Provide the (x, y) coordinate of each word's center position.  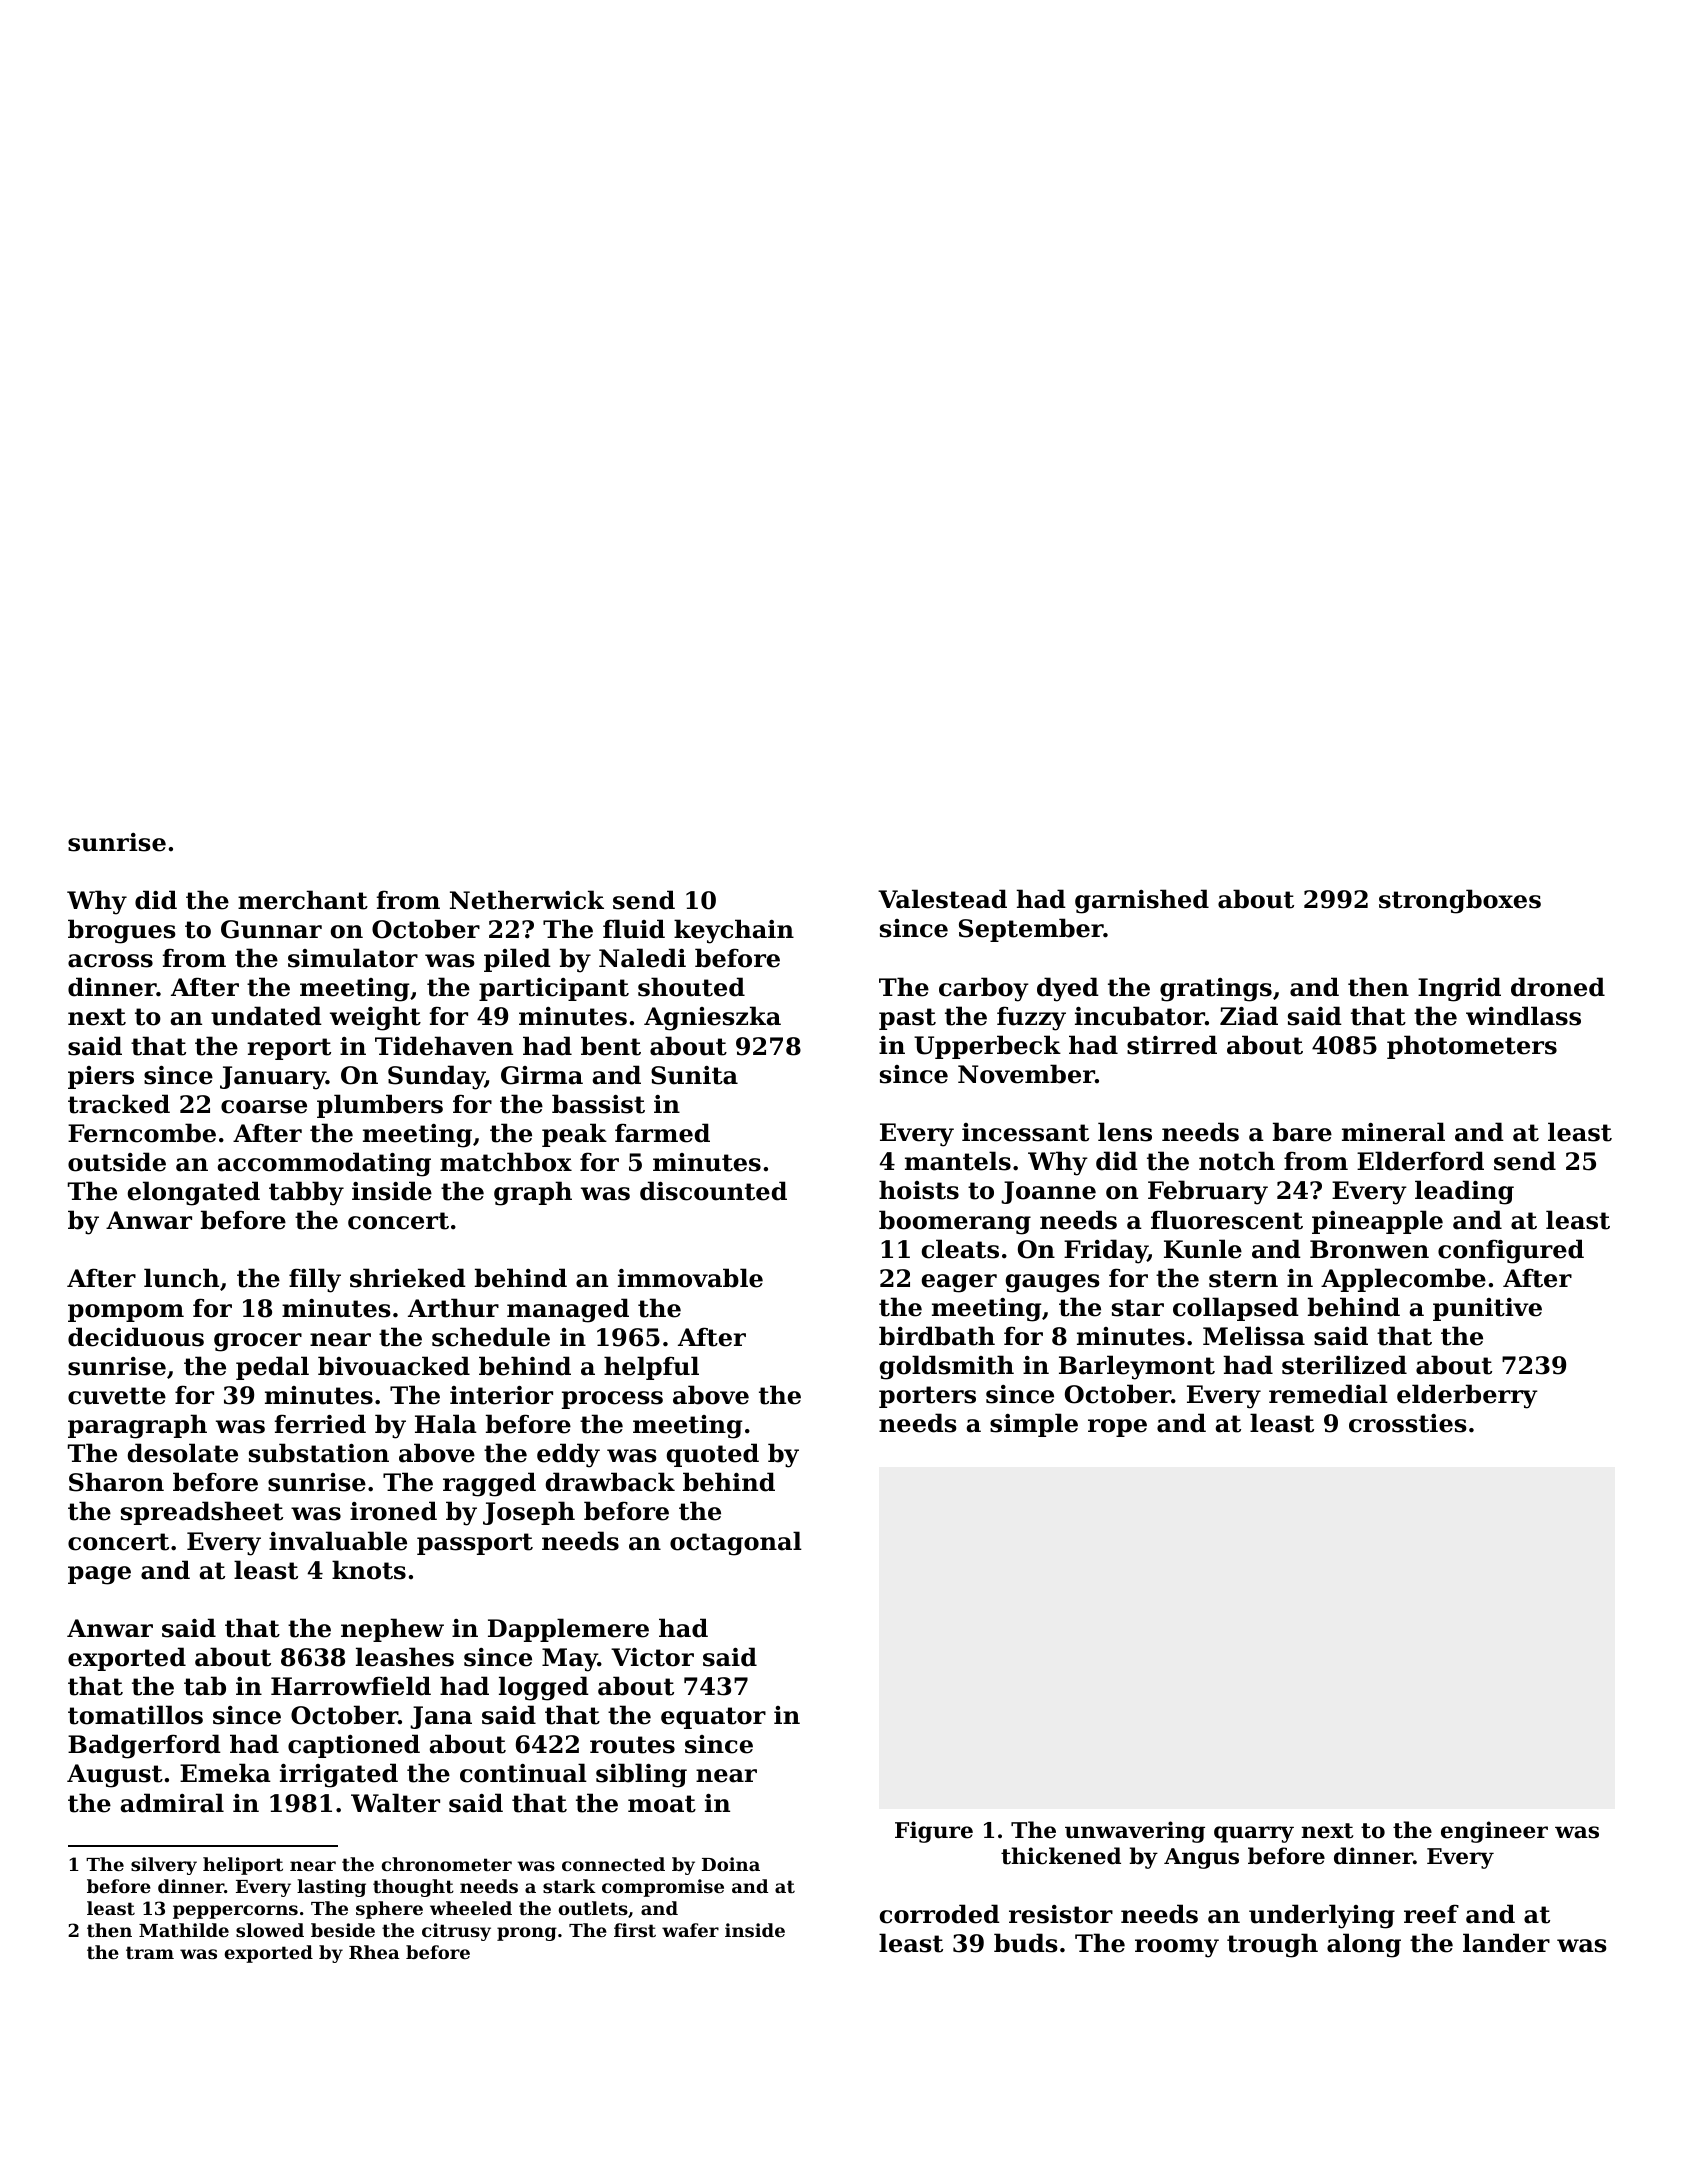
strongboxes (1460, 901)
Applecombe (1403, 1280)
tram (150, 1952)
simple (1034, 1425)
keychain (734, 931)
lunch (181, 1278)
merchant (303, 900)
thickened (1061, 1856)
